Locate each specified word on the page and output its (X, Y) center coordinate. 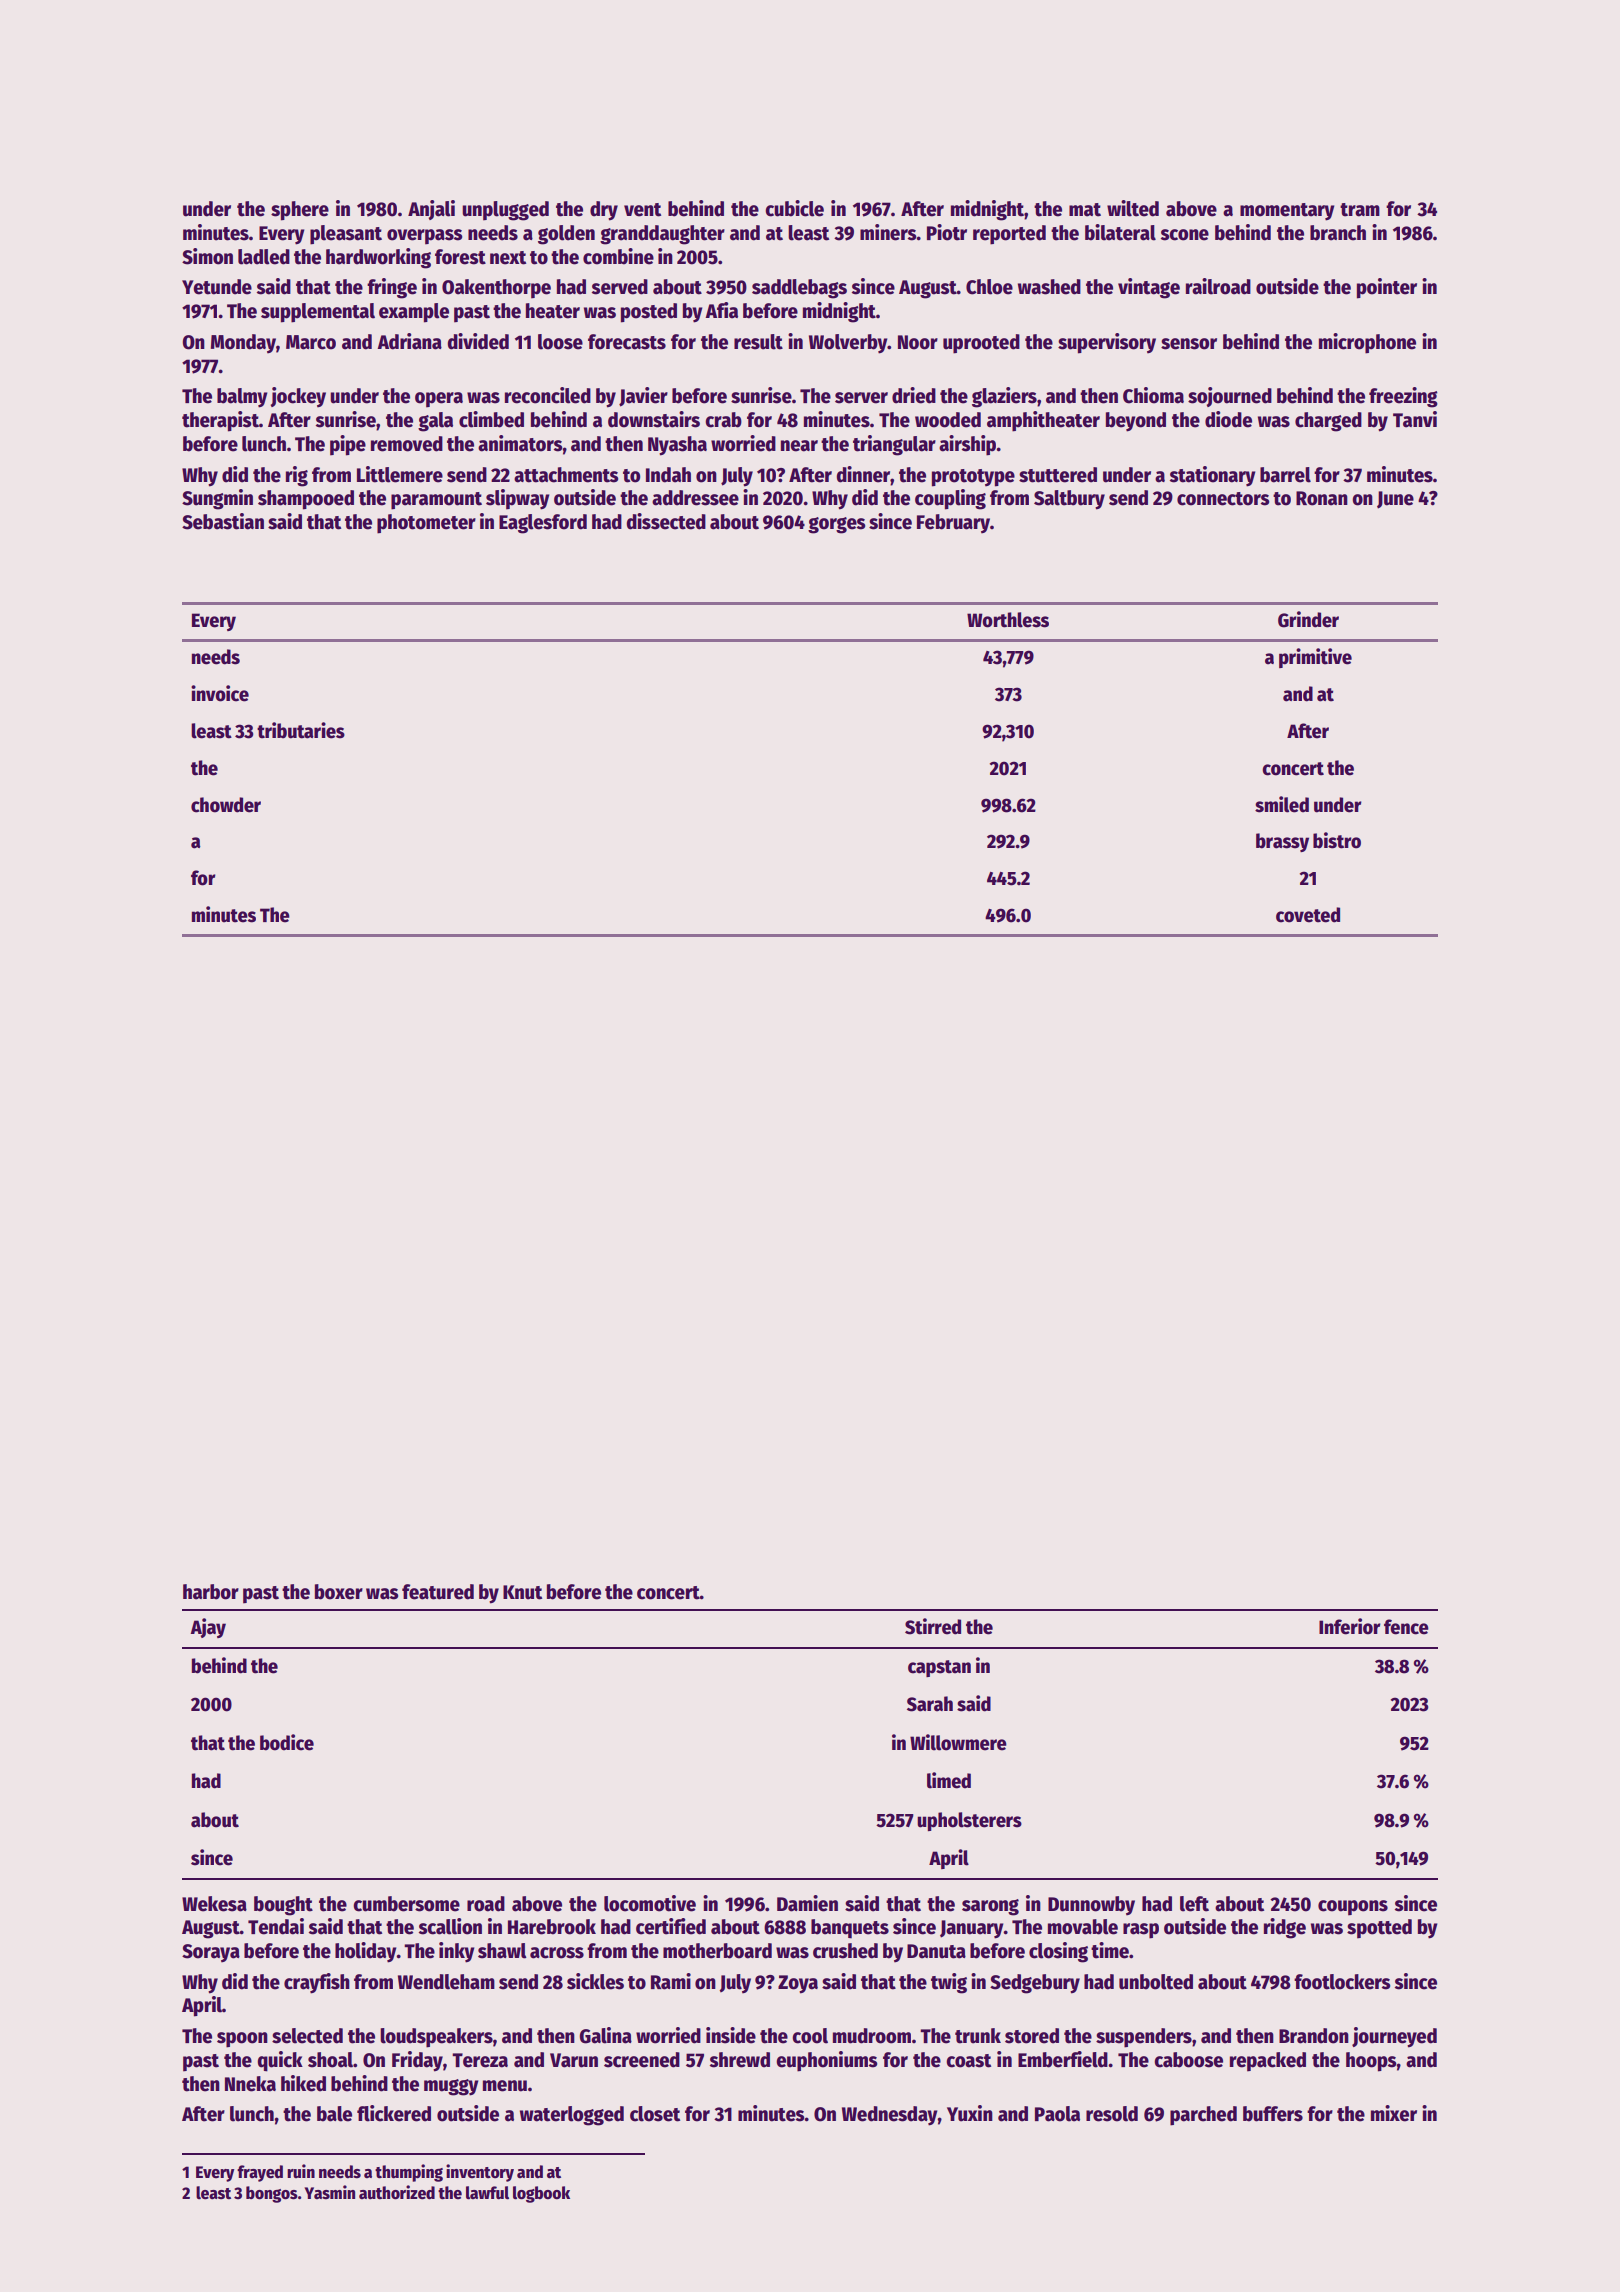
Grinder (1308, 619)
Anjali (431, 210)
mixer (1394, 2113)
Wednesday (890, 2116)
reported (1009, 235)
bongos (272, 2194)
